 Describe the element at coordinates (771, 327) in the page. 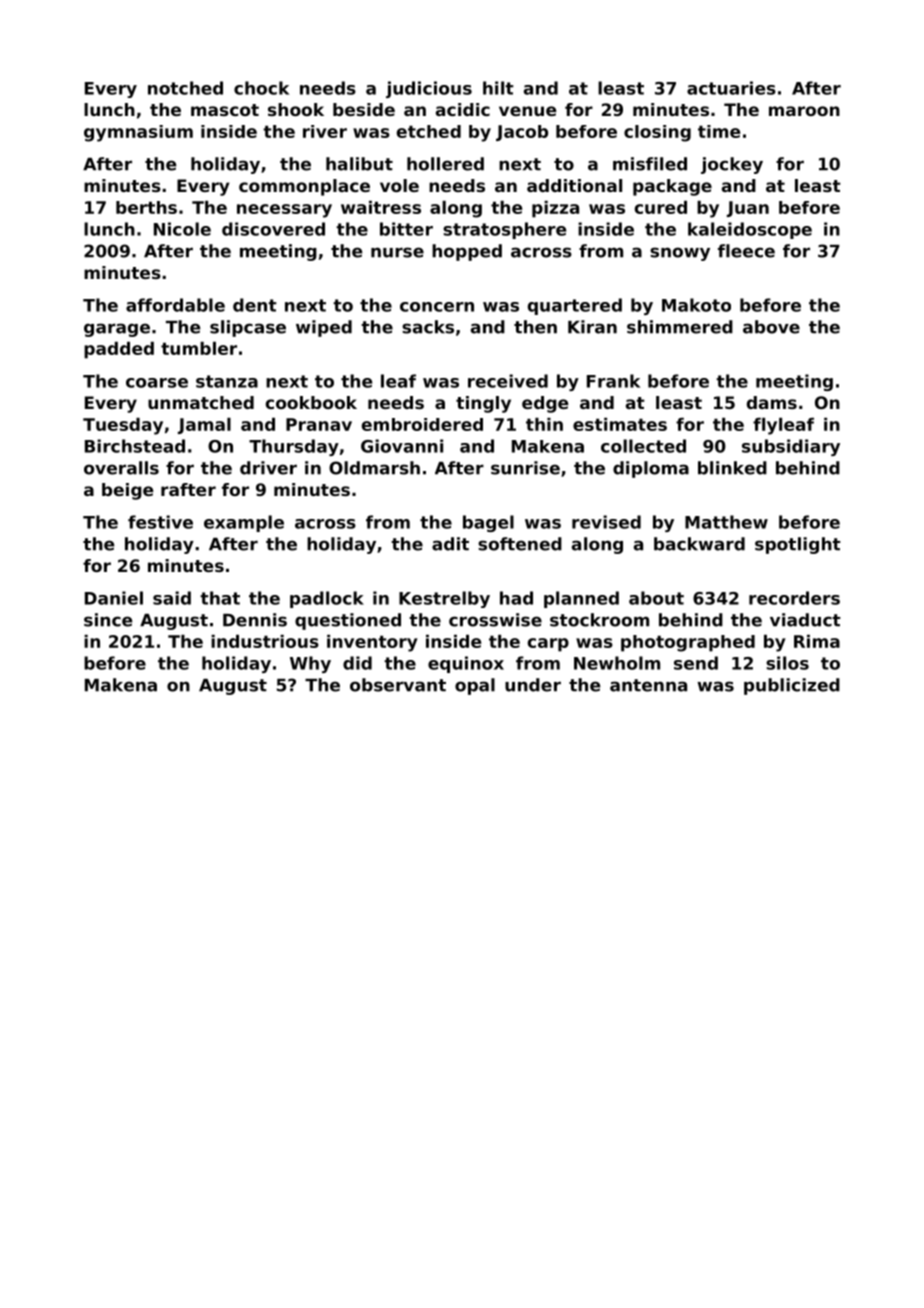

I see `above` at that location.
